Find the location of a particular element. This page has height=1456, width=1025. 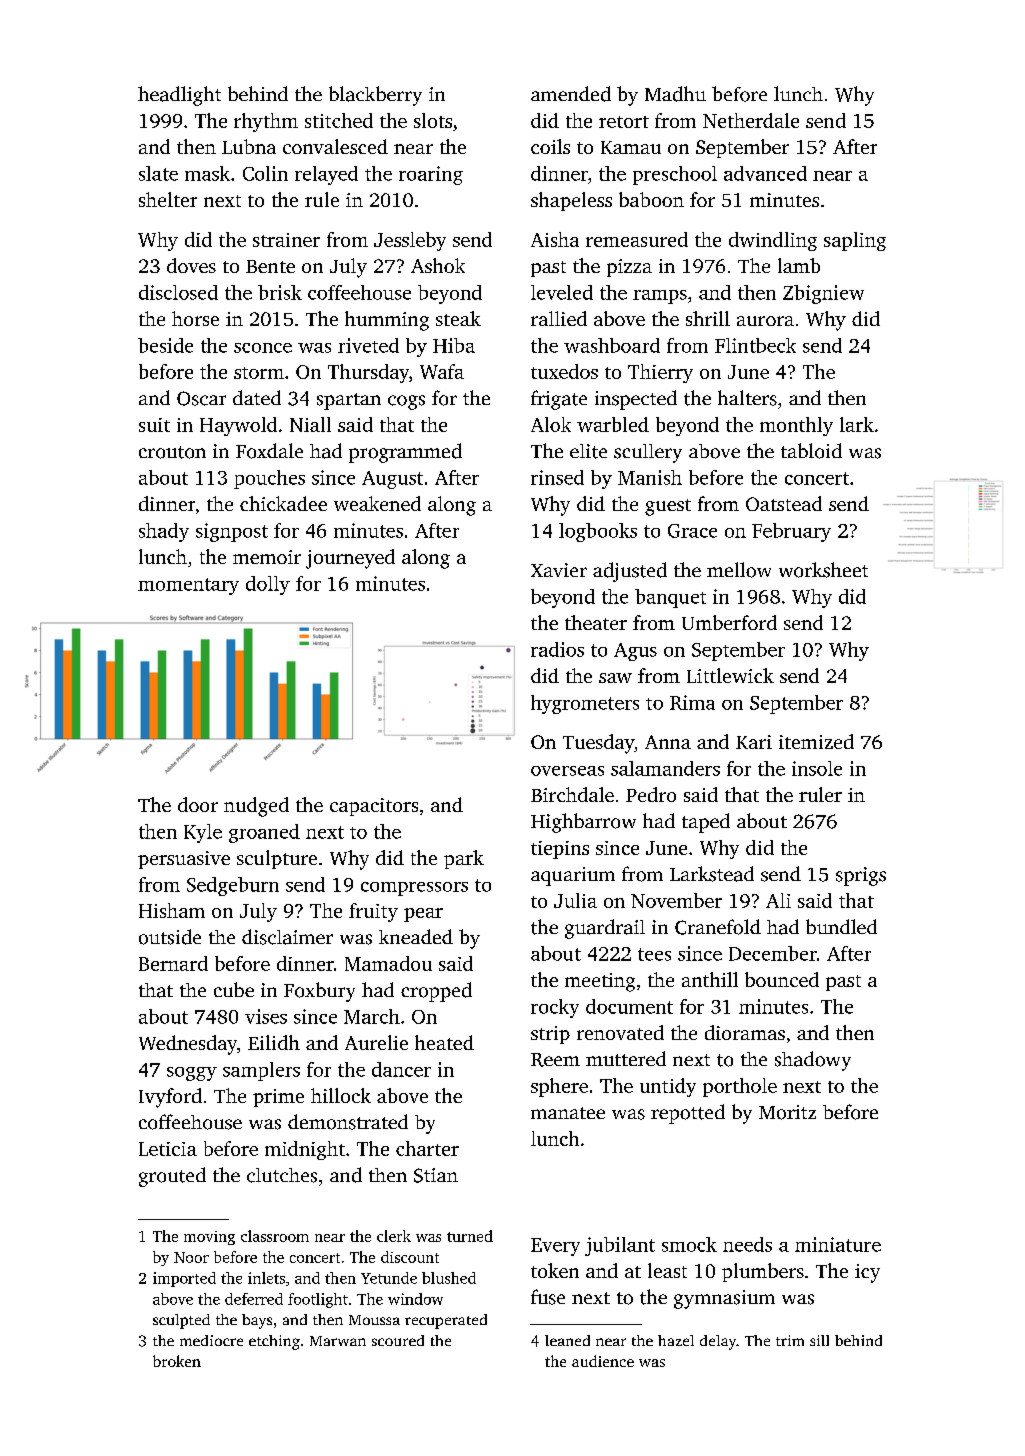

manatee is located at coordinates (568, 1113).
